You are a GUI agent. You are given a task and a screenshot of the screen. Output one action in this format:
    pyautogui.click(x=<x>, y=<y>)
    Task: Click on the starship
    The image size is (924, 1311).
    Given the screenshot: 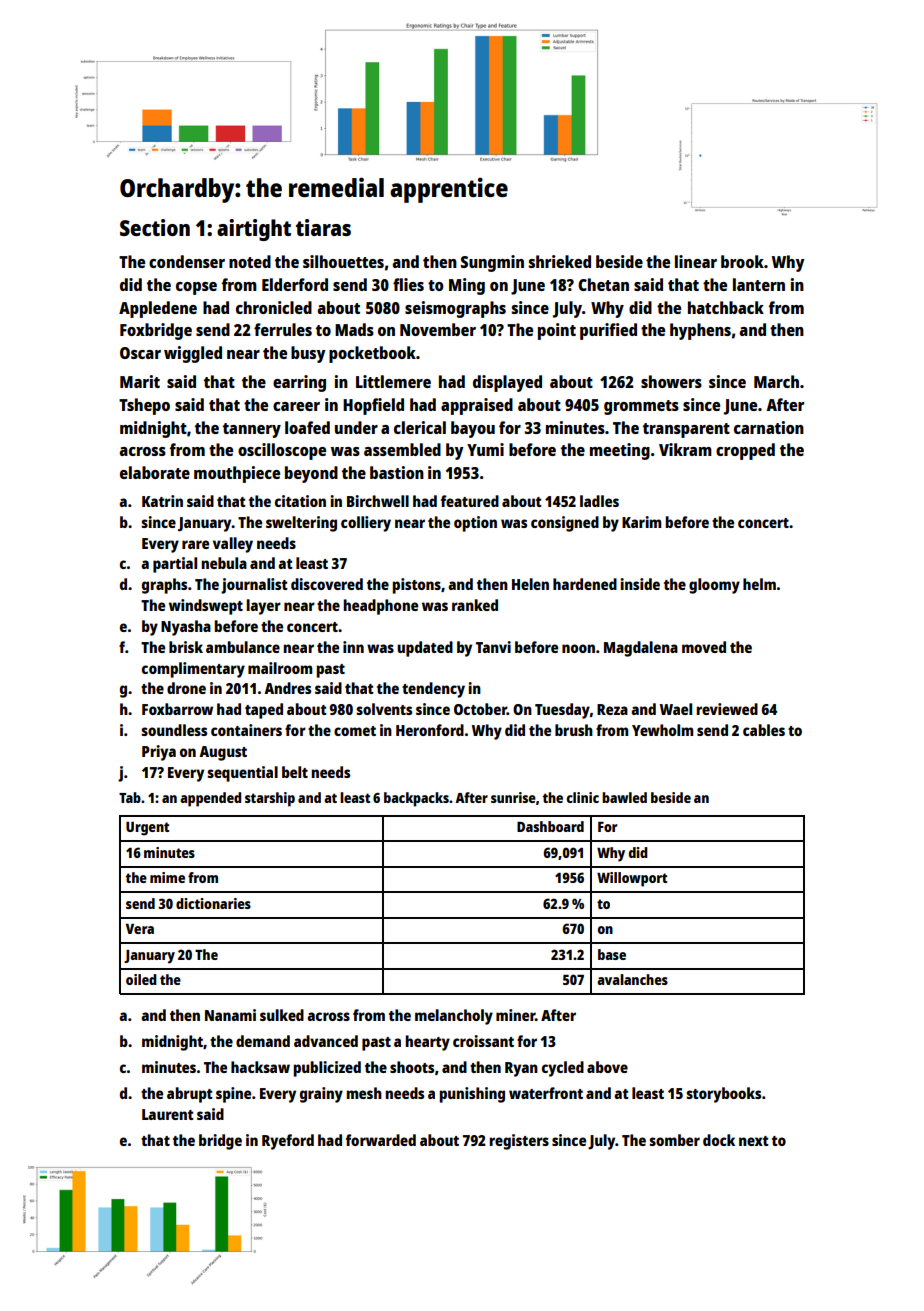 What is the action you would take?
    pyautogui.click(x=270, y=799)
